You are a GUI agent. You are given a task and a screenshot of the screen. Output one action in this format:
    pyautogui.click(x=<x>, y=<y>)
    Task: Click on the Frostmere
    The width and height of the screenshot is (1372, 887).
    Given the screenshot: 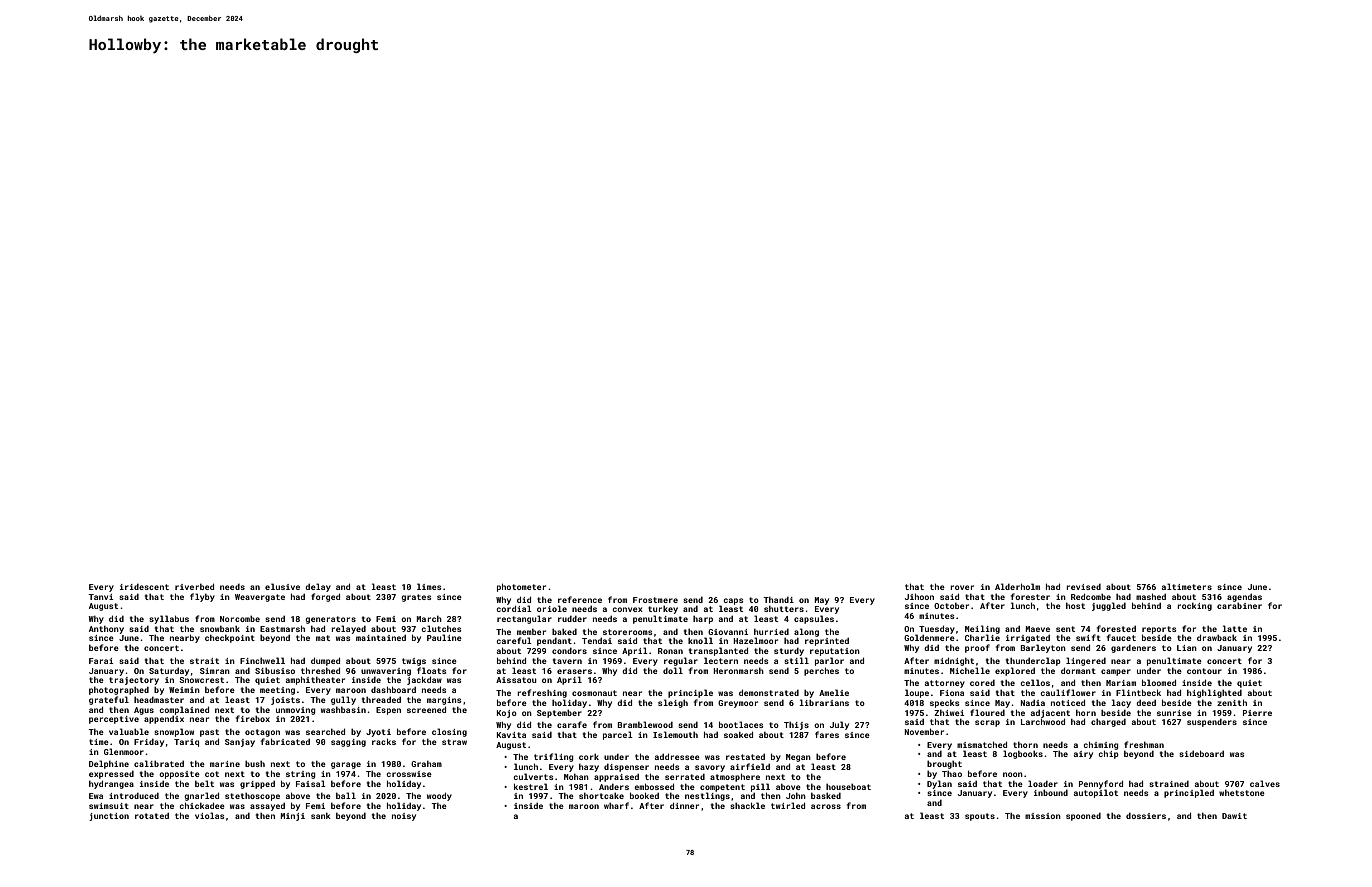 What is the action you would take?
    pyautogui.click(x=655, y=600)
